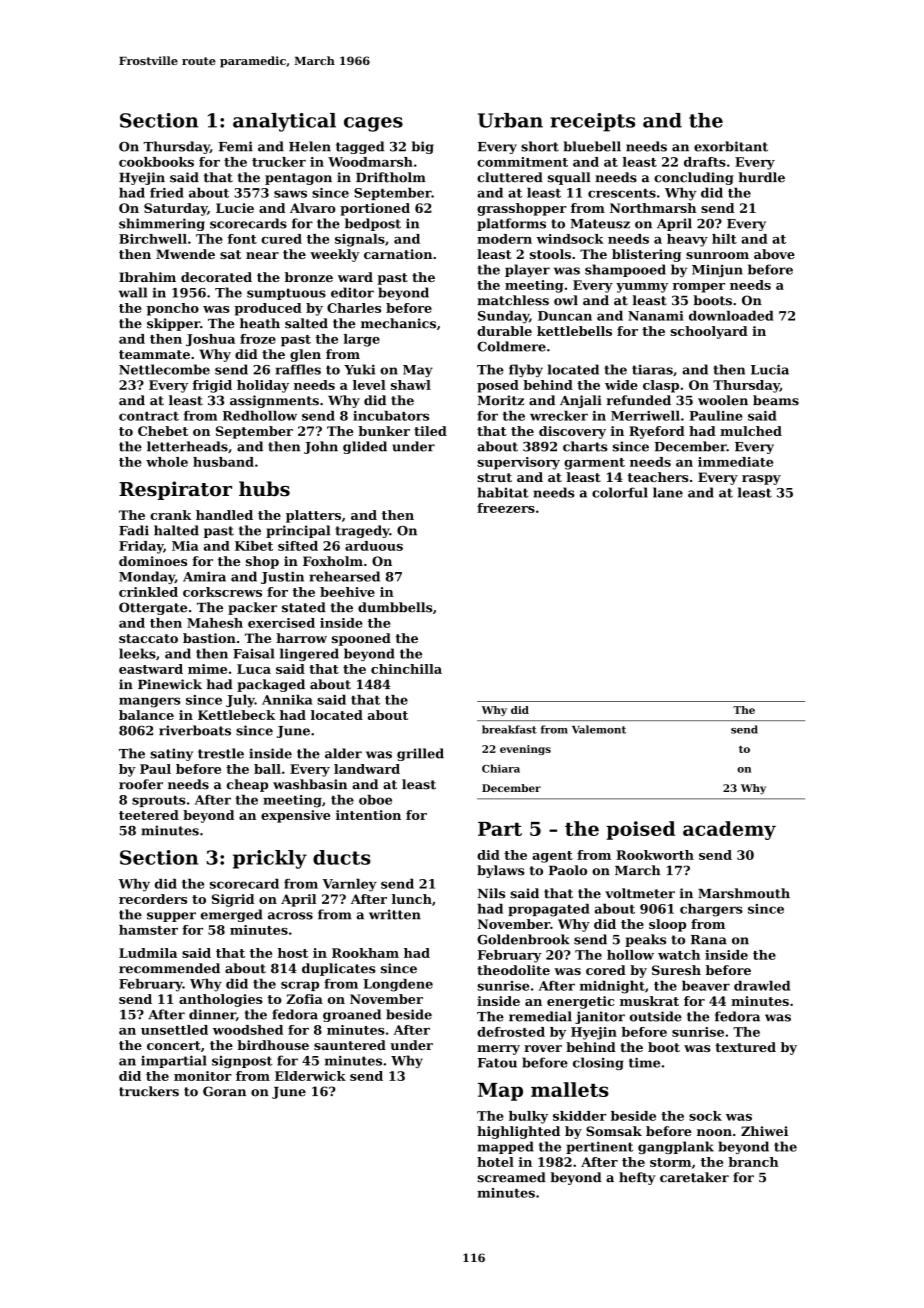 This screenshot has height=1308, width=924. I want to click on lane, so click(668, 492).
